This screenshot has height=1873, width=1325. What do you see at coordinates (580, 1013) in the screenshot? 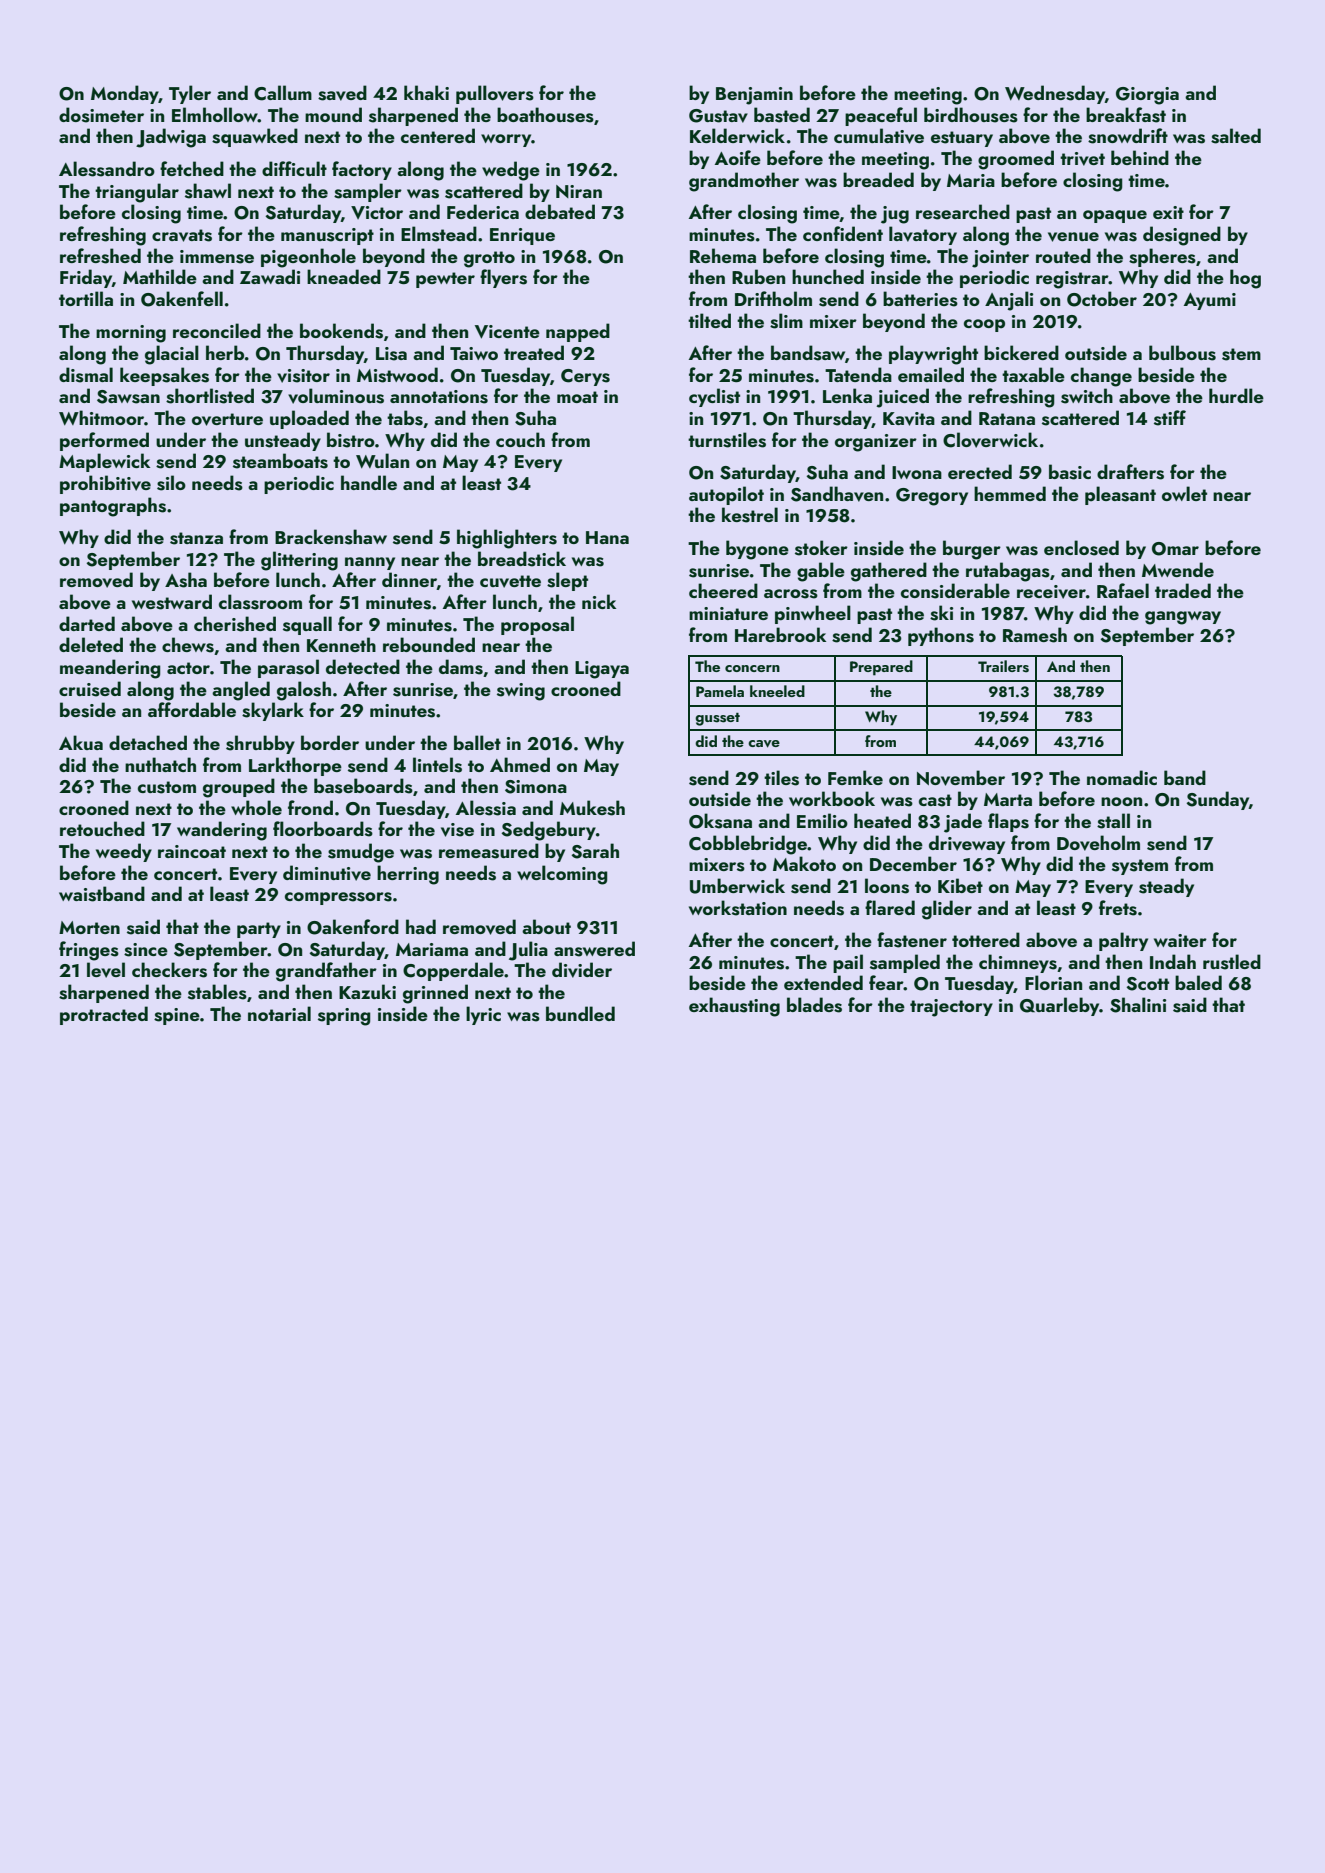
I see `bundled` at bounding box center [580, 1013].
